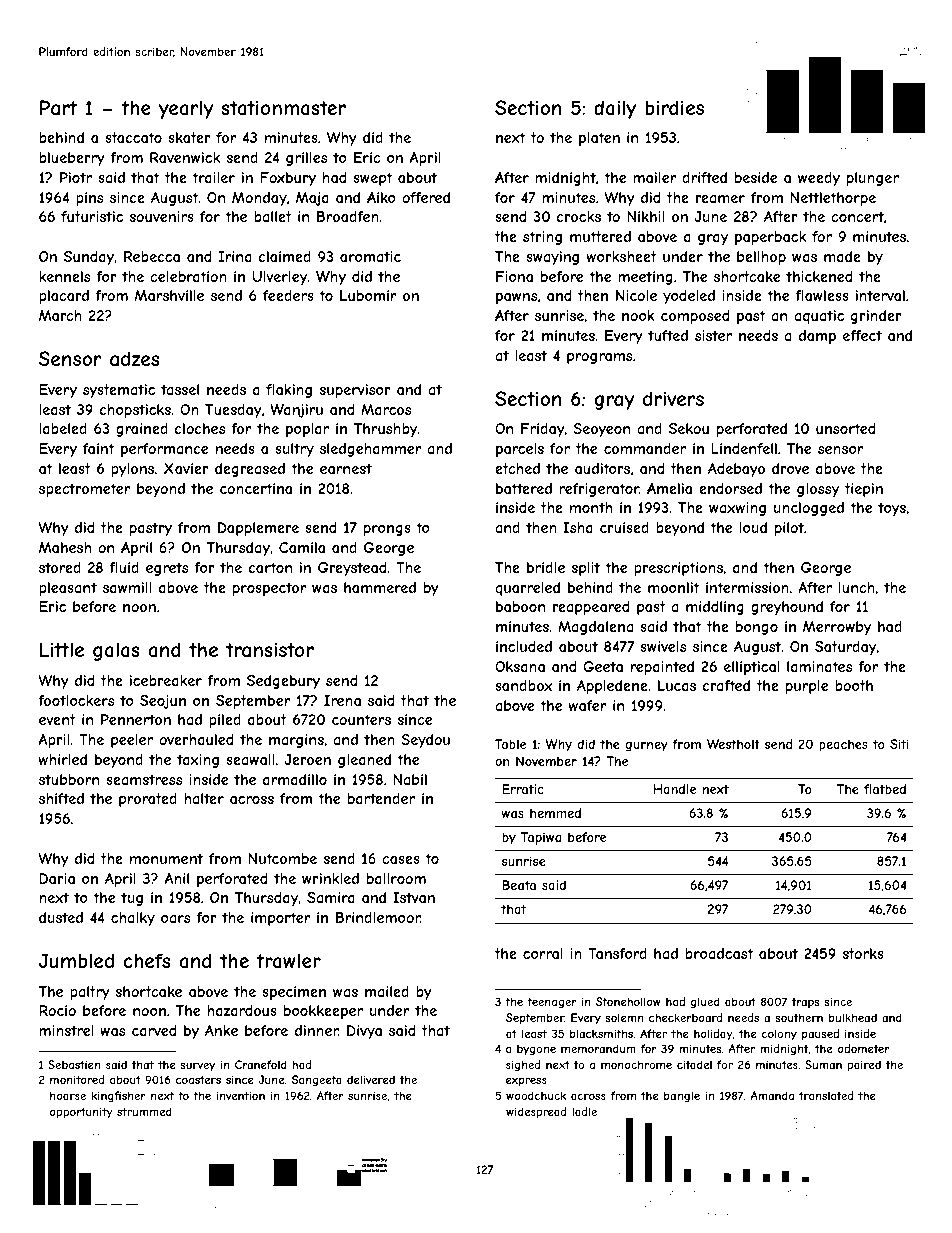 The image size is (952, 1233). What do you see at coordinates (152, 256) in the image?
I see `Rebecca` at bounding box center [152, 256].
